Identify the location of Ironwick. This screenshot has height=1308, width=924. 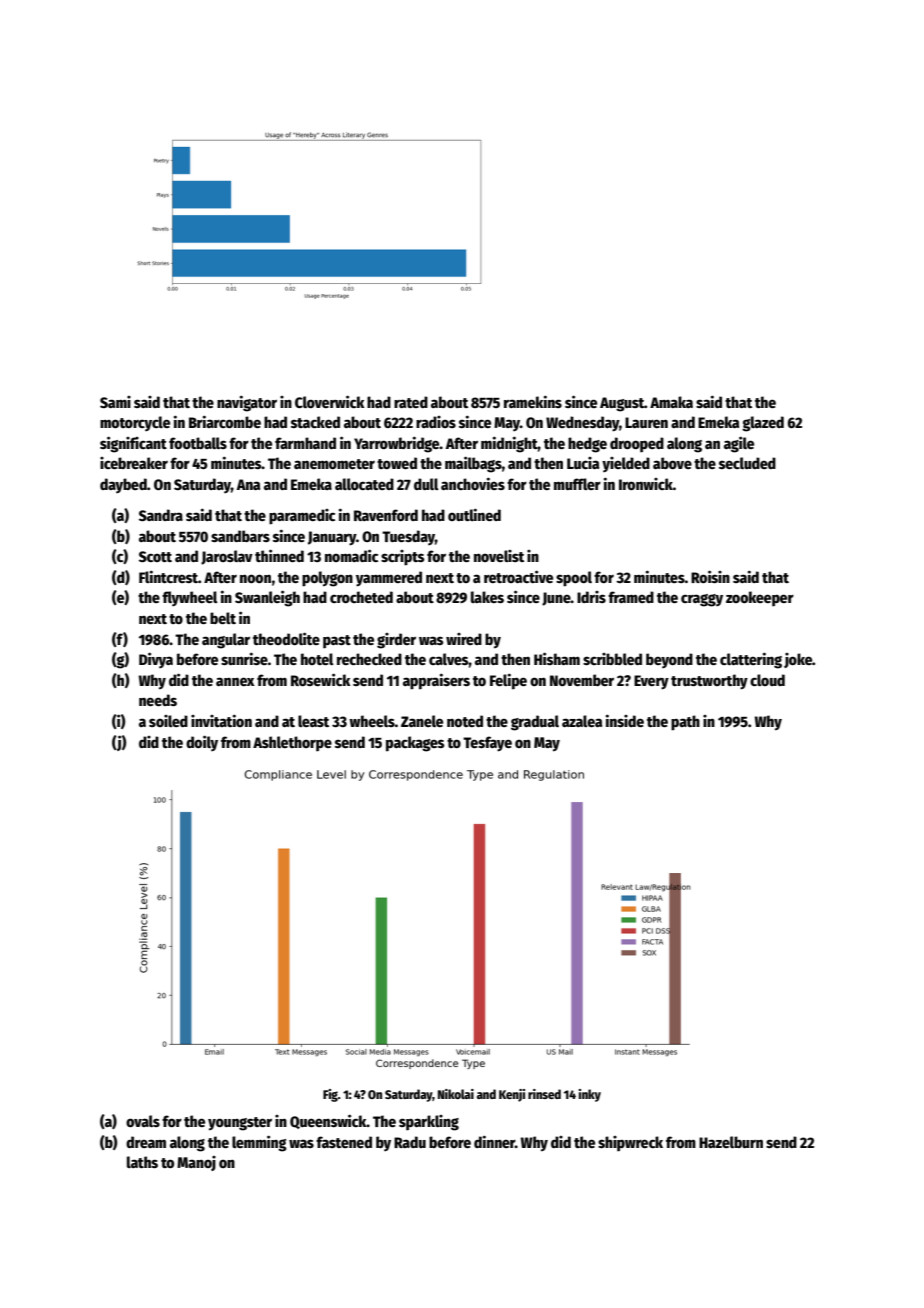
(646, 484).
